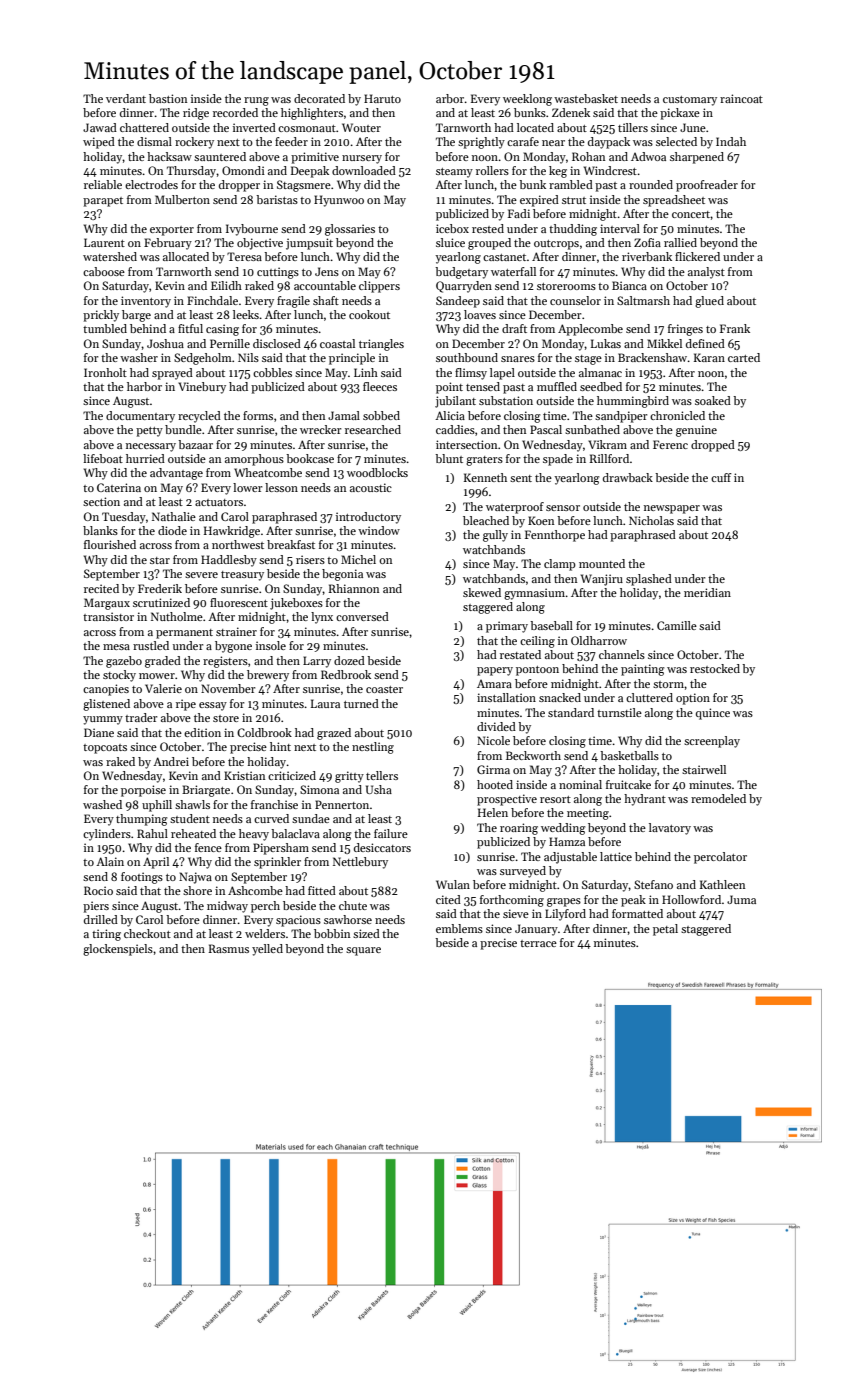  Describe the element at coordinates (319, 98) in the screenshot. I see `decorated` at that location.
